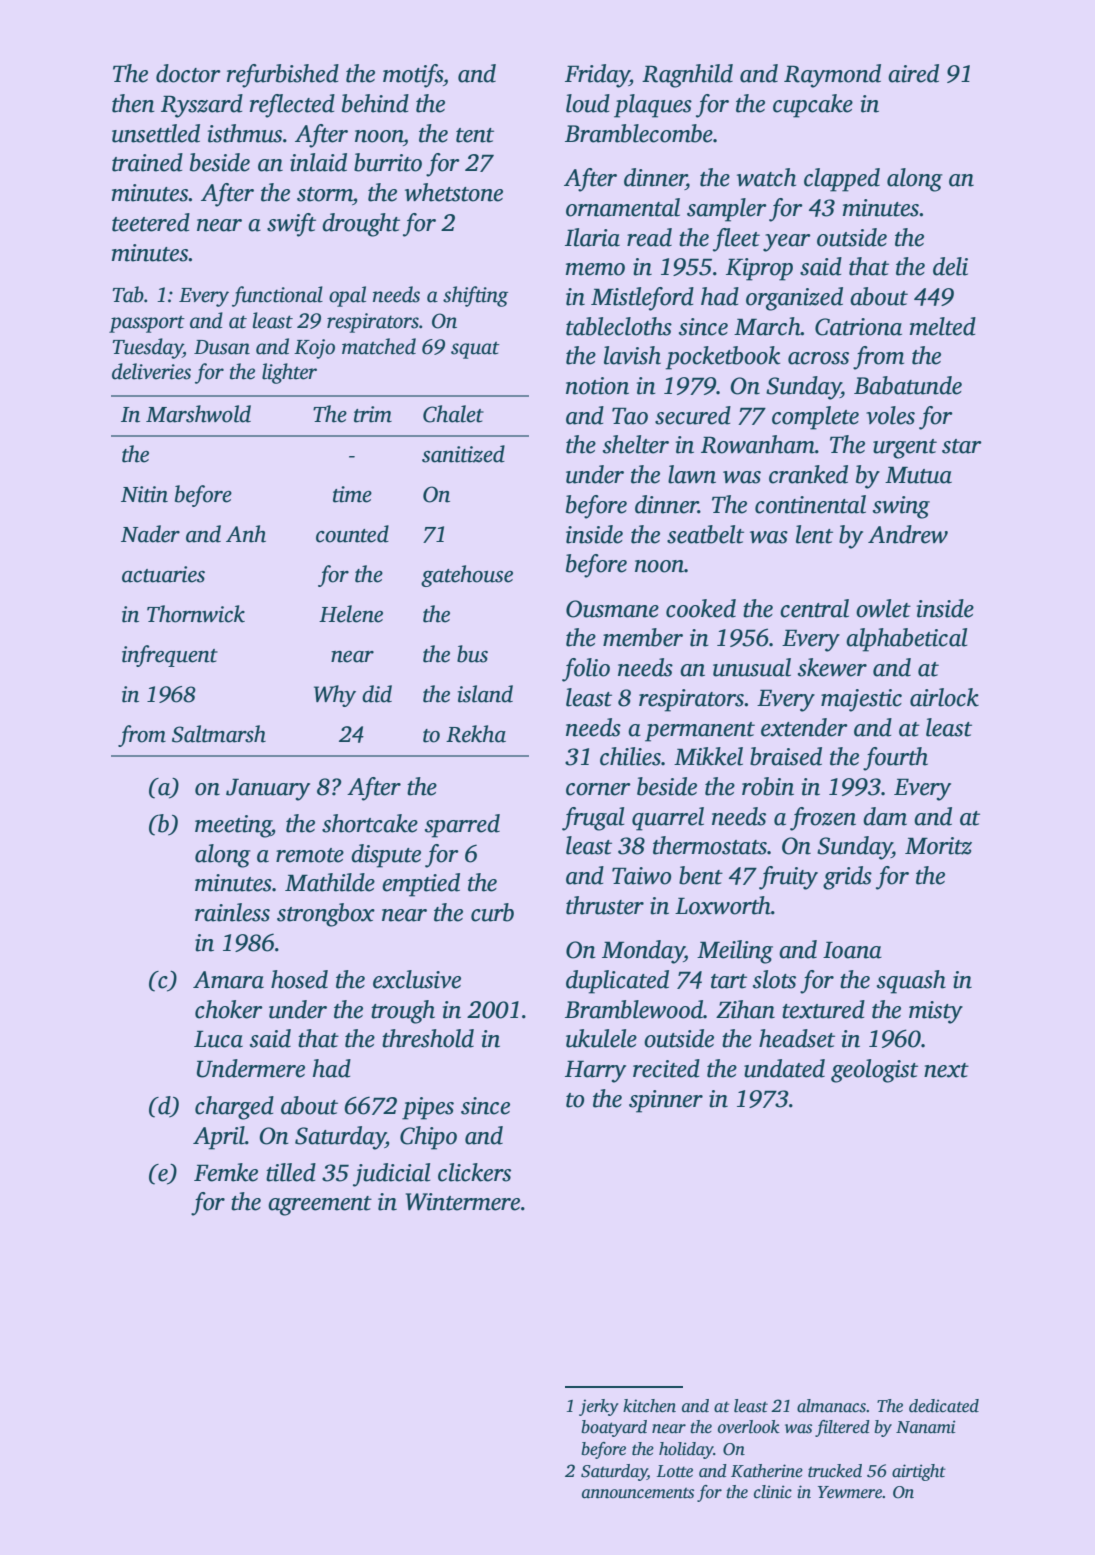 This screenshot has width=1095, height=1555. Describe the element at coordinates (913, 73) in the screenshot. I see `aired` at that location.
